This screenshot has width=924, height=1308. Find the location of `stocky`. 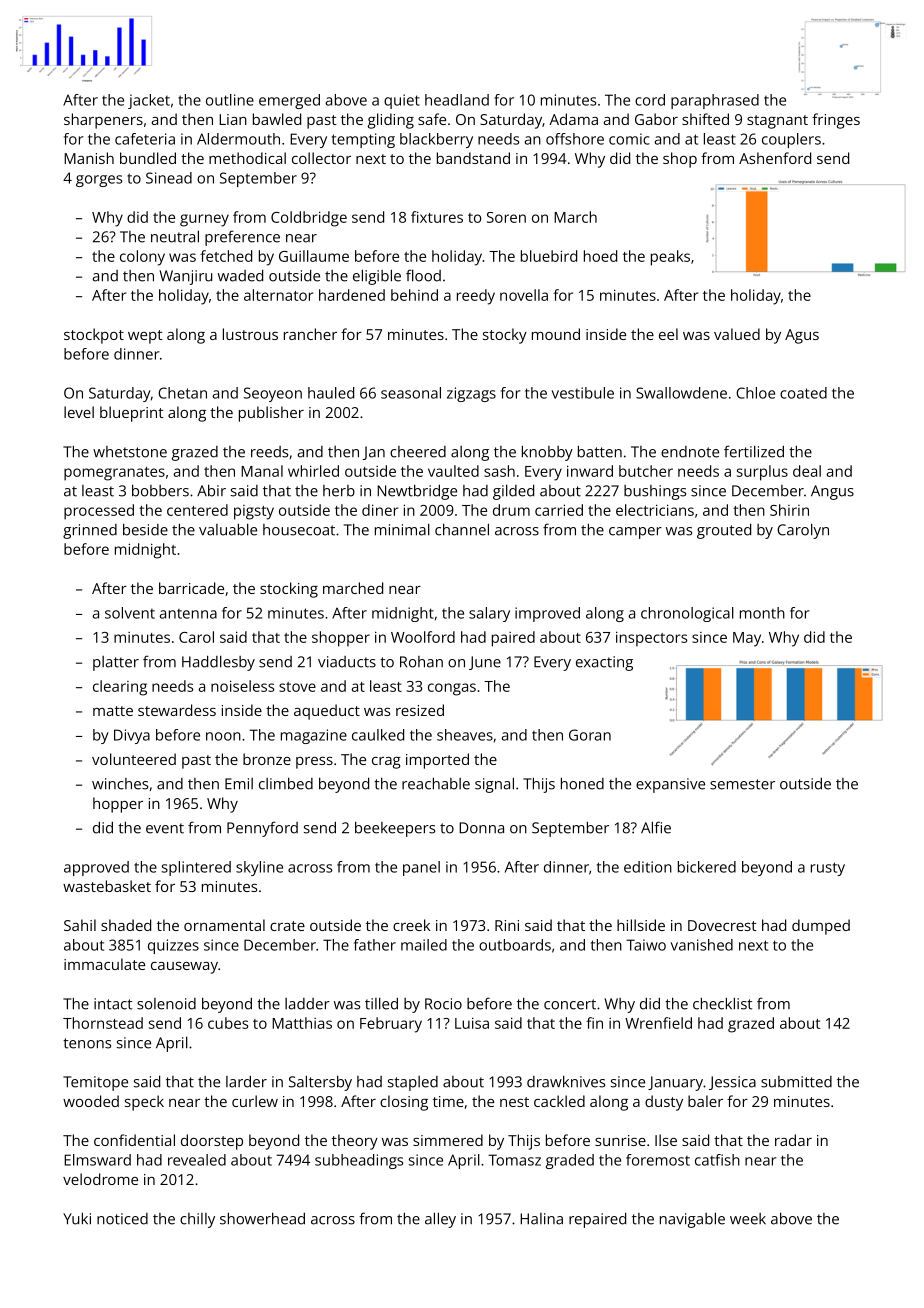

stocky is located at coordinates (505, 336).
